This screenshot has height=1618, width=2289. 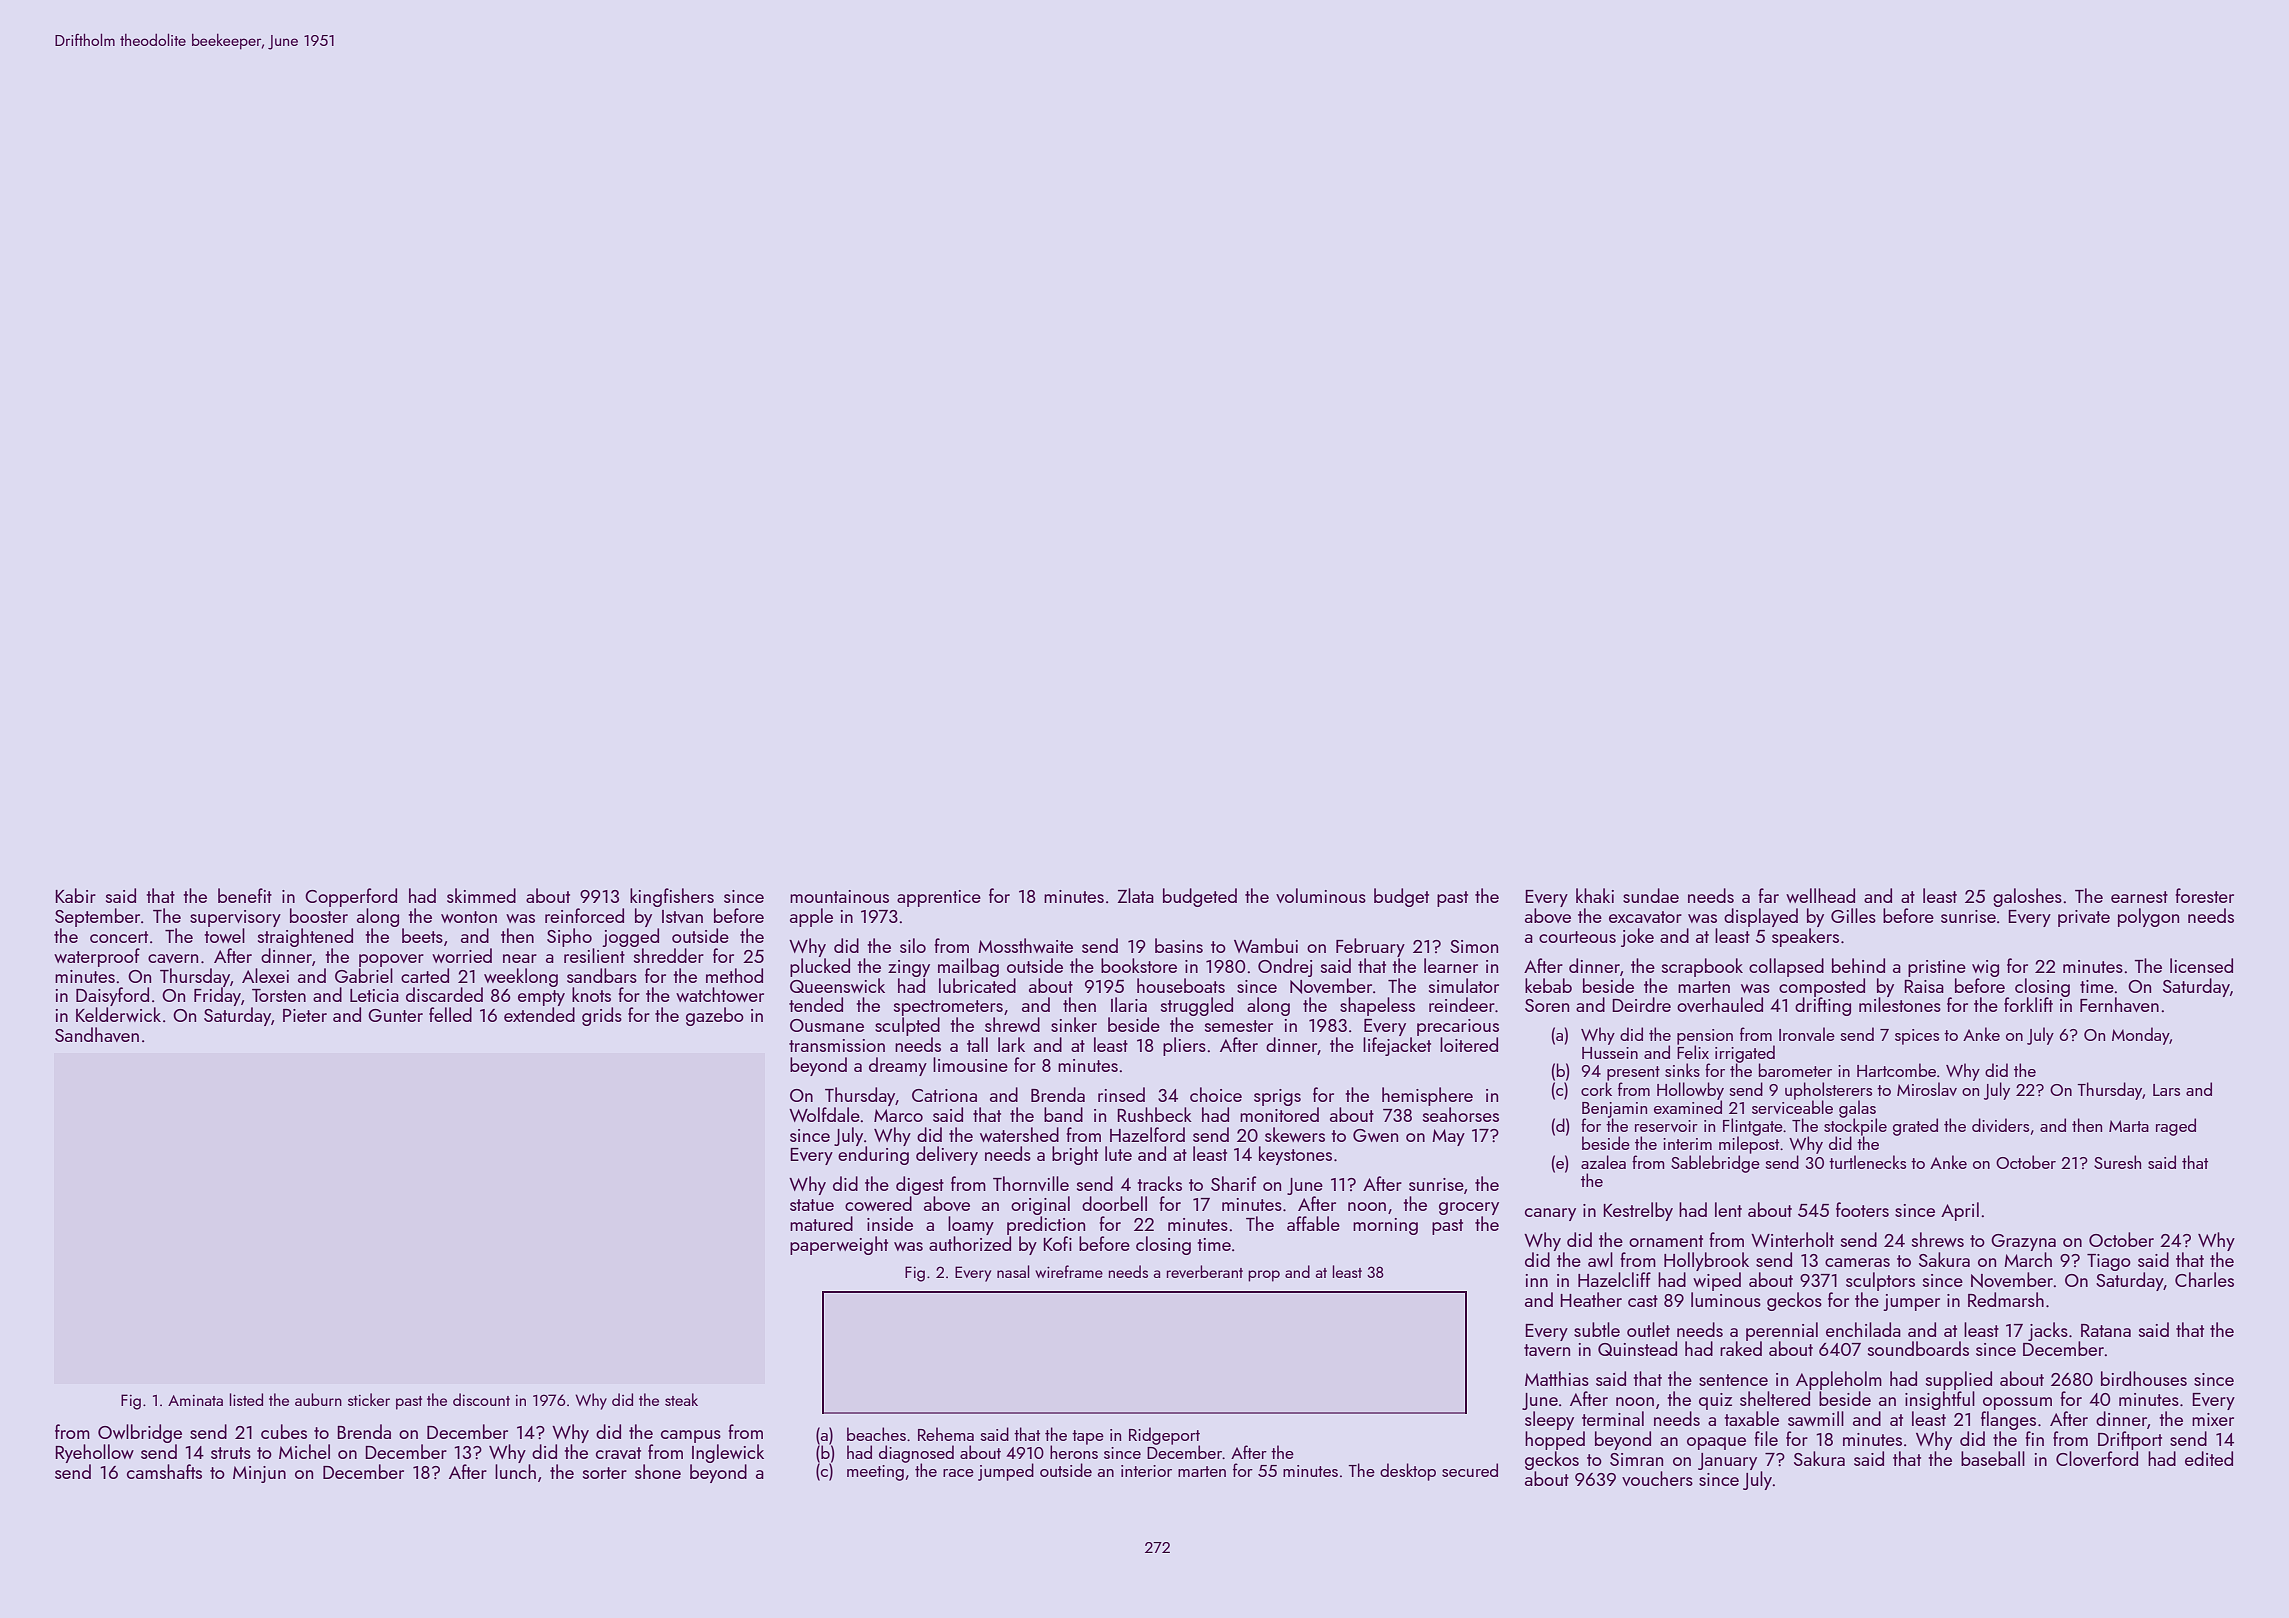 What do you see at coordinates (1896, 1070) in the screenshot?
I see `Hartcombe` at bounding box center [1896, 1070].
